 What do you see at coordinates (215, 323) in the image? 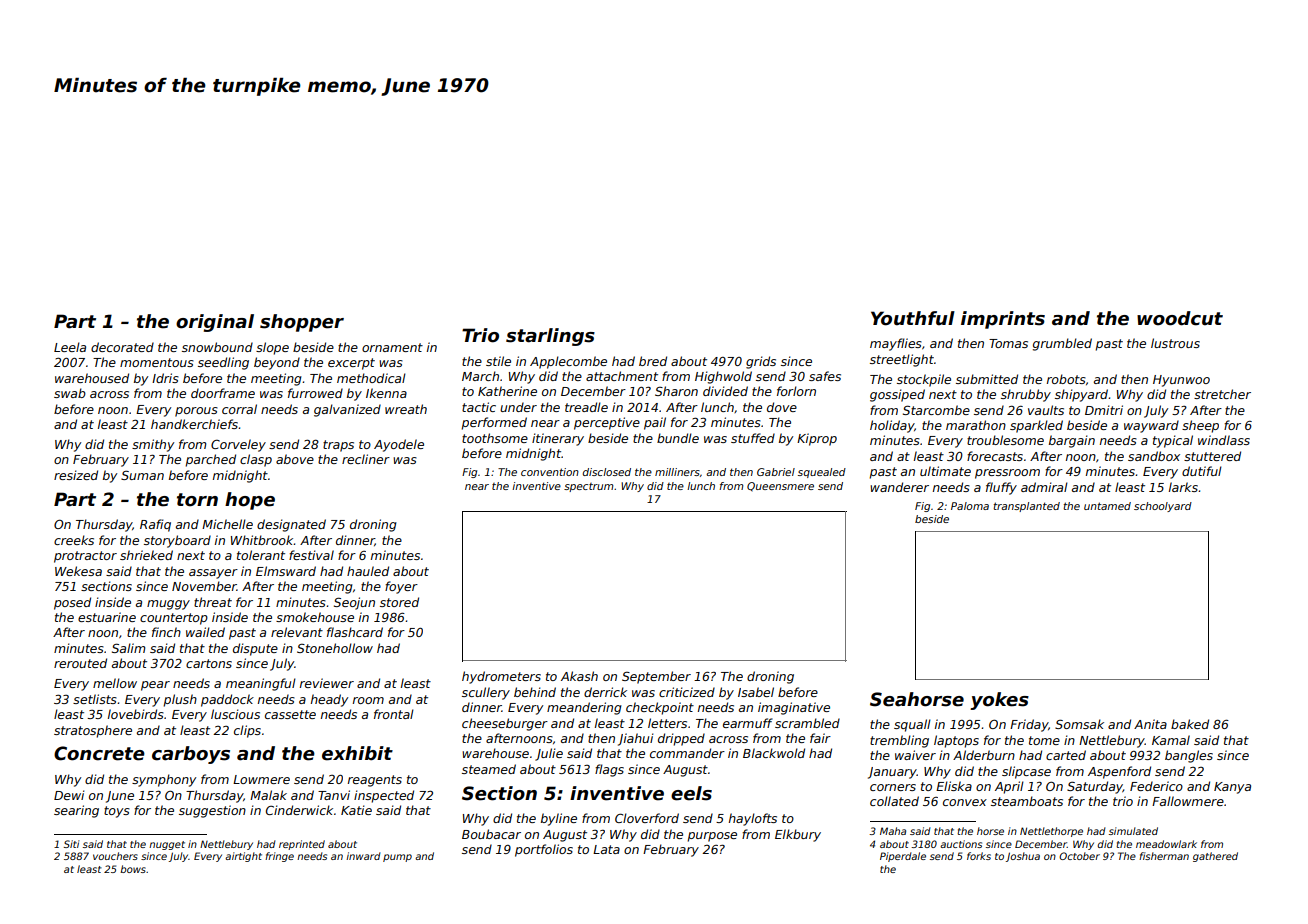
I see `original` at bounding box center [215, 323].
